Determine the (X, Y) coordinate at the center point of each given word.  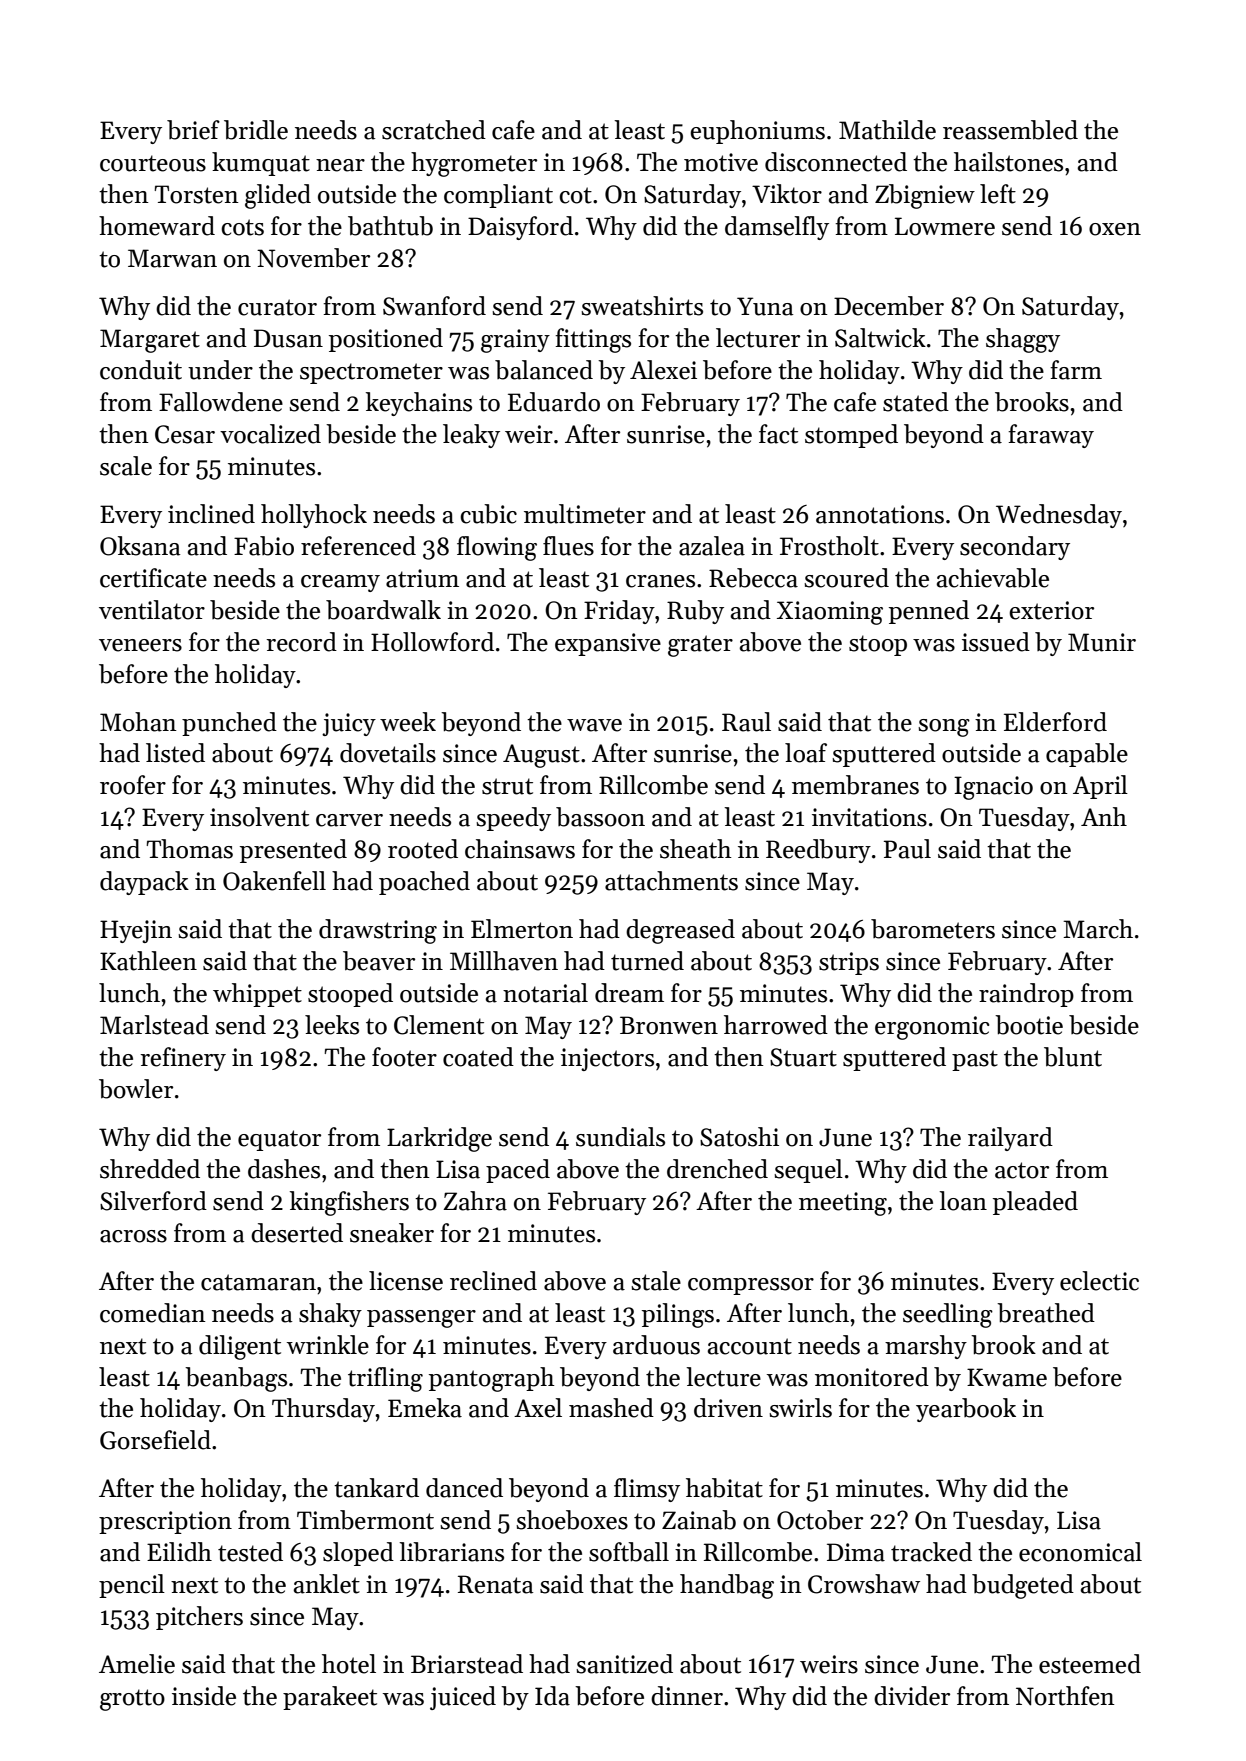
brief (193, 130)
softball (629, 1552)
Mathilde (887, 130)
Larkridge (439, 1139)
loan (963, 1201)
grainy (515, 341)
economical (1080, 1552)
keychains (419, 404)
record (301, 642)
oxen (1115, 229)
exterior (1051, 610)
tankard (376, 1488)
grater (700, 646)
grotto (132, 1700)
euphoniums (757, 132)
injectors (607, 1059)
